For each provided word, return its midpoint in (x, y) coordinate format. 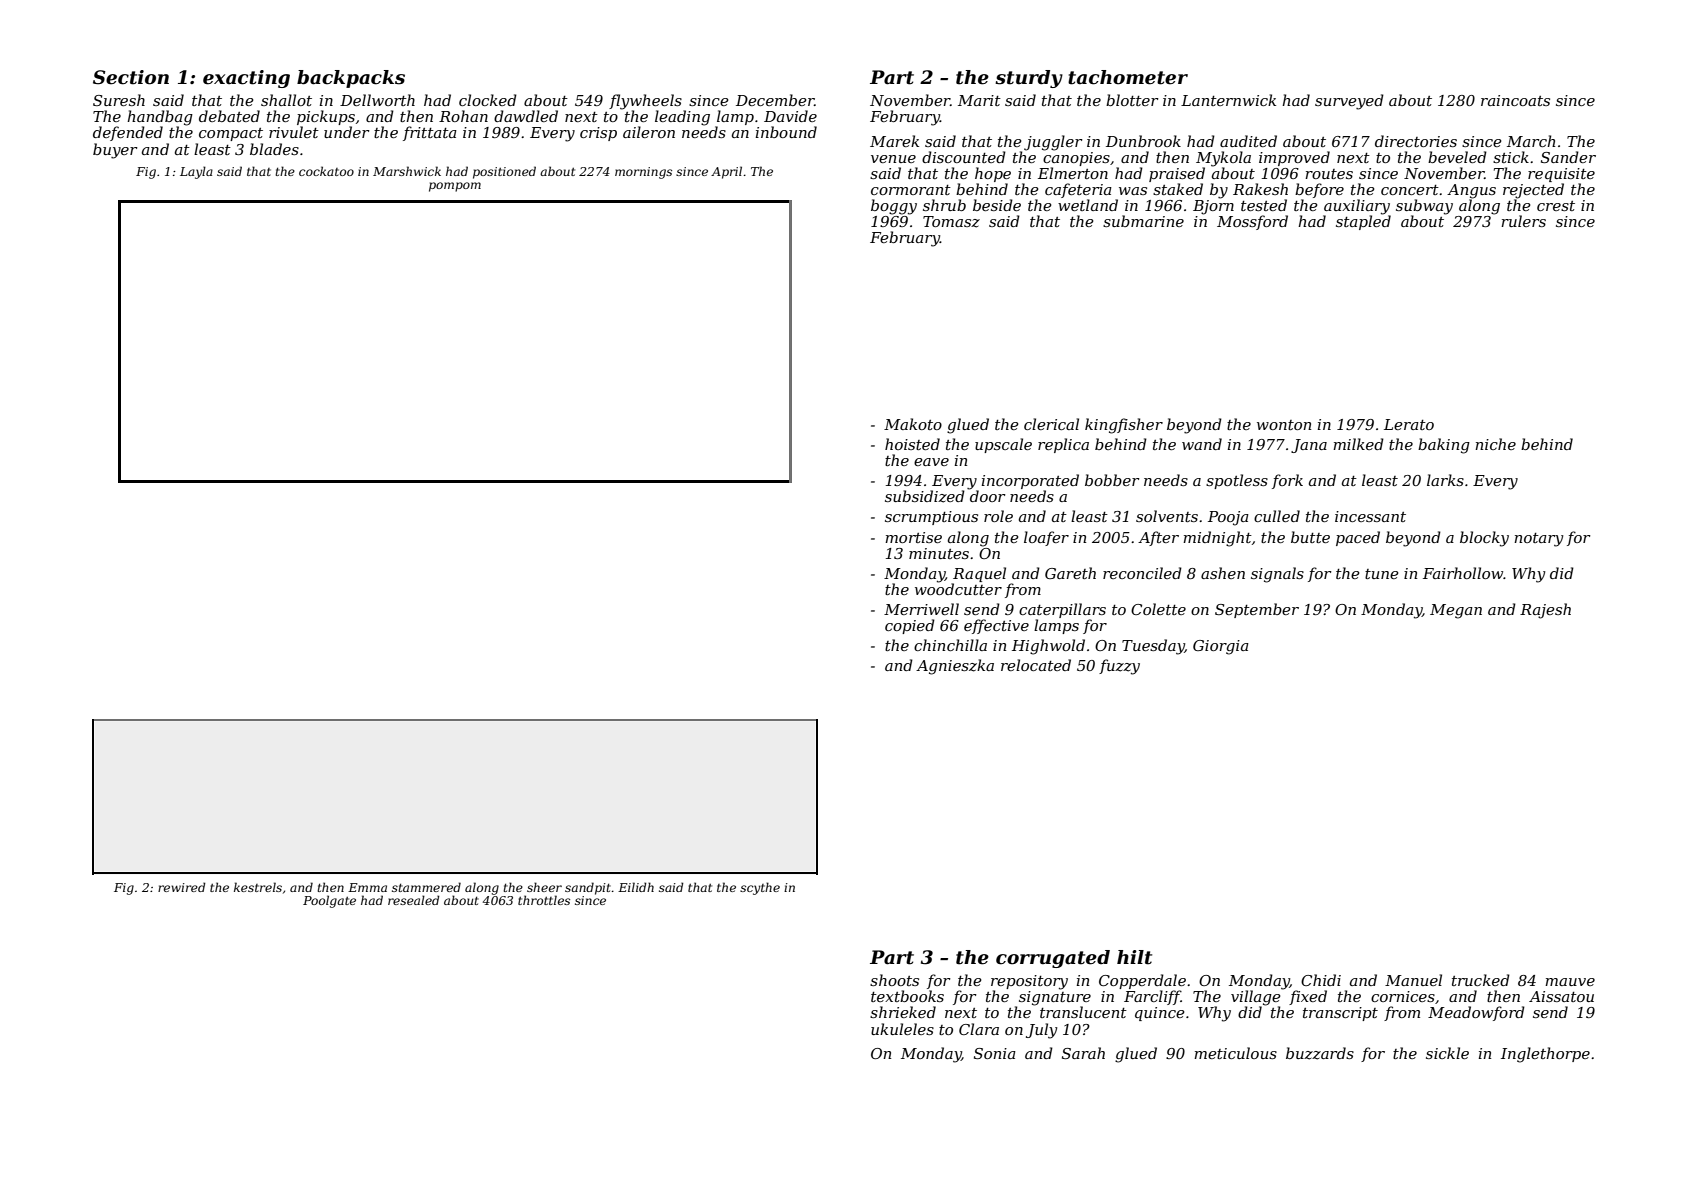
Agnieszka (955, 667)
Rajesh (1545, 611)
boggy (894, 207)
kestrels (258, 887)
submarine (1143, 221)
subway (1424, 207)
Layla (196, 172)
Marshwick (407, 171)
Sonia (995, 1053)
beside (997, 205)
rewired (182, 887)
